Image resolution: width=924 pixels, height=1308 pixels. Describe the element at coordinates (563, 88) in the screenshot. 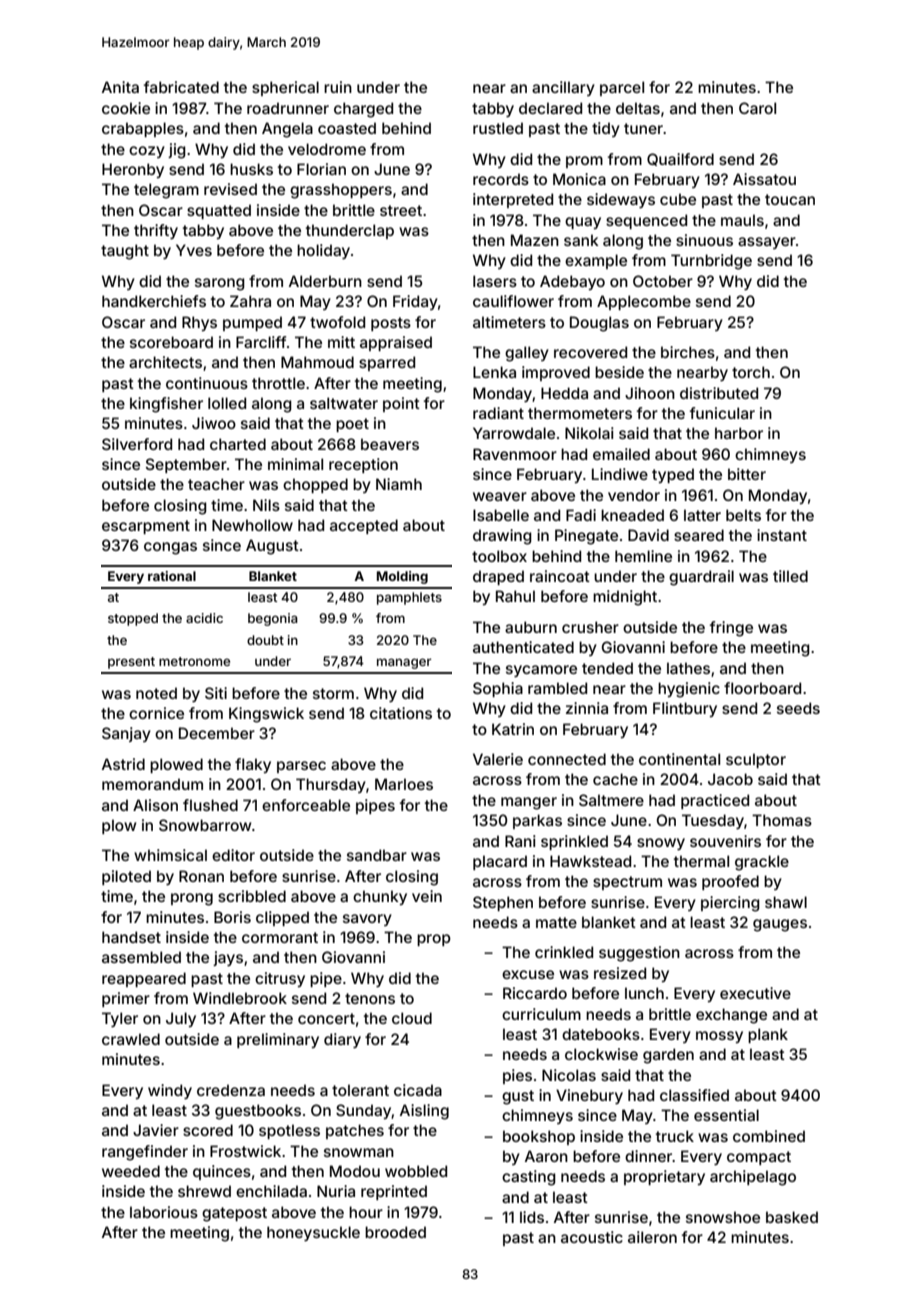

I see `ancillary` at that location.
